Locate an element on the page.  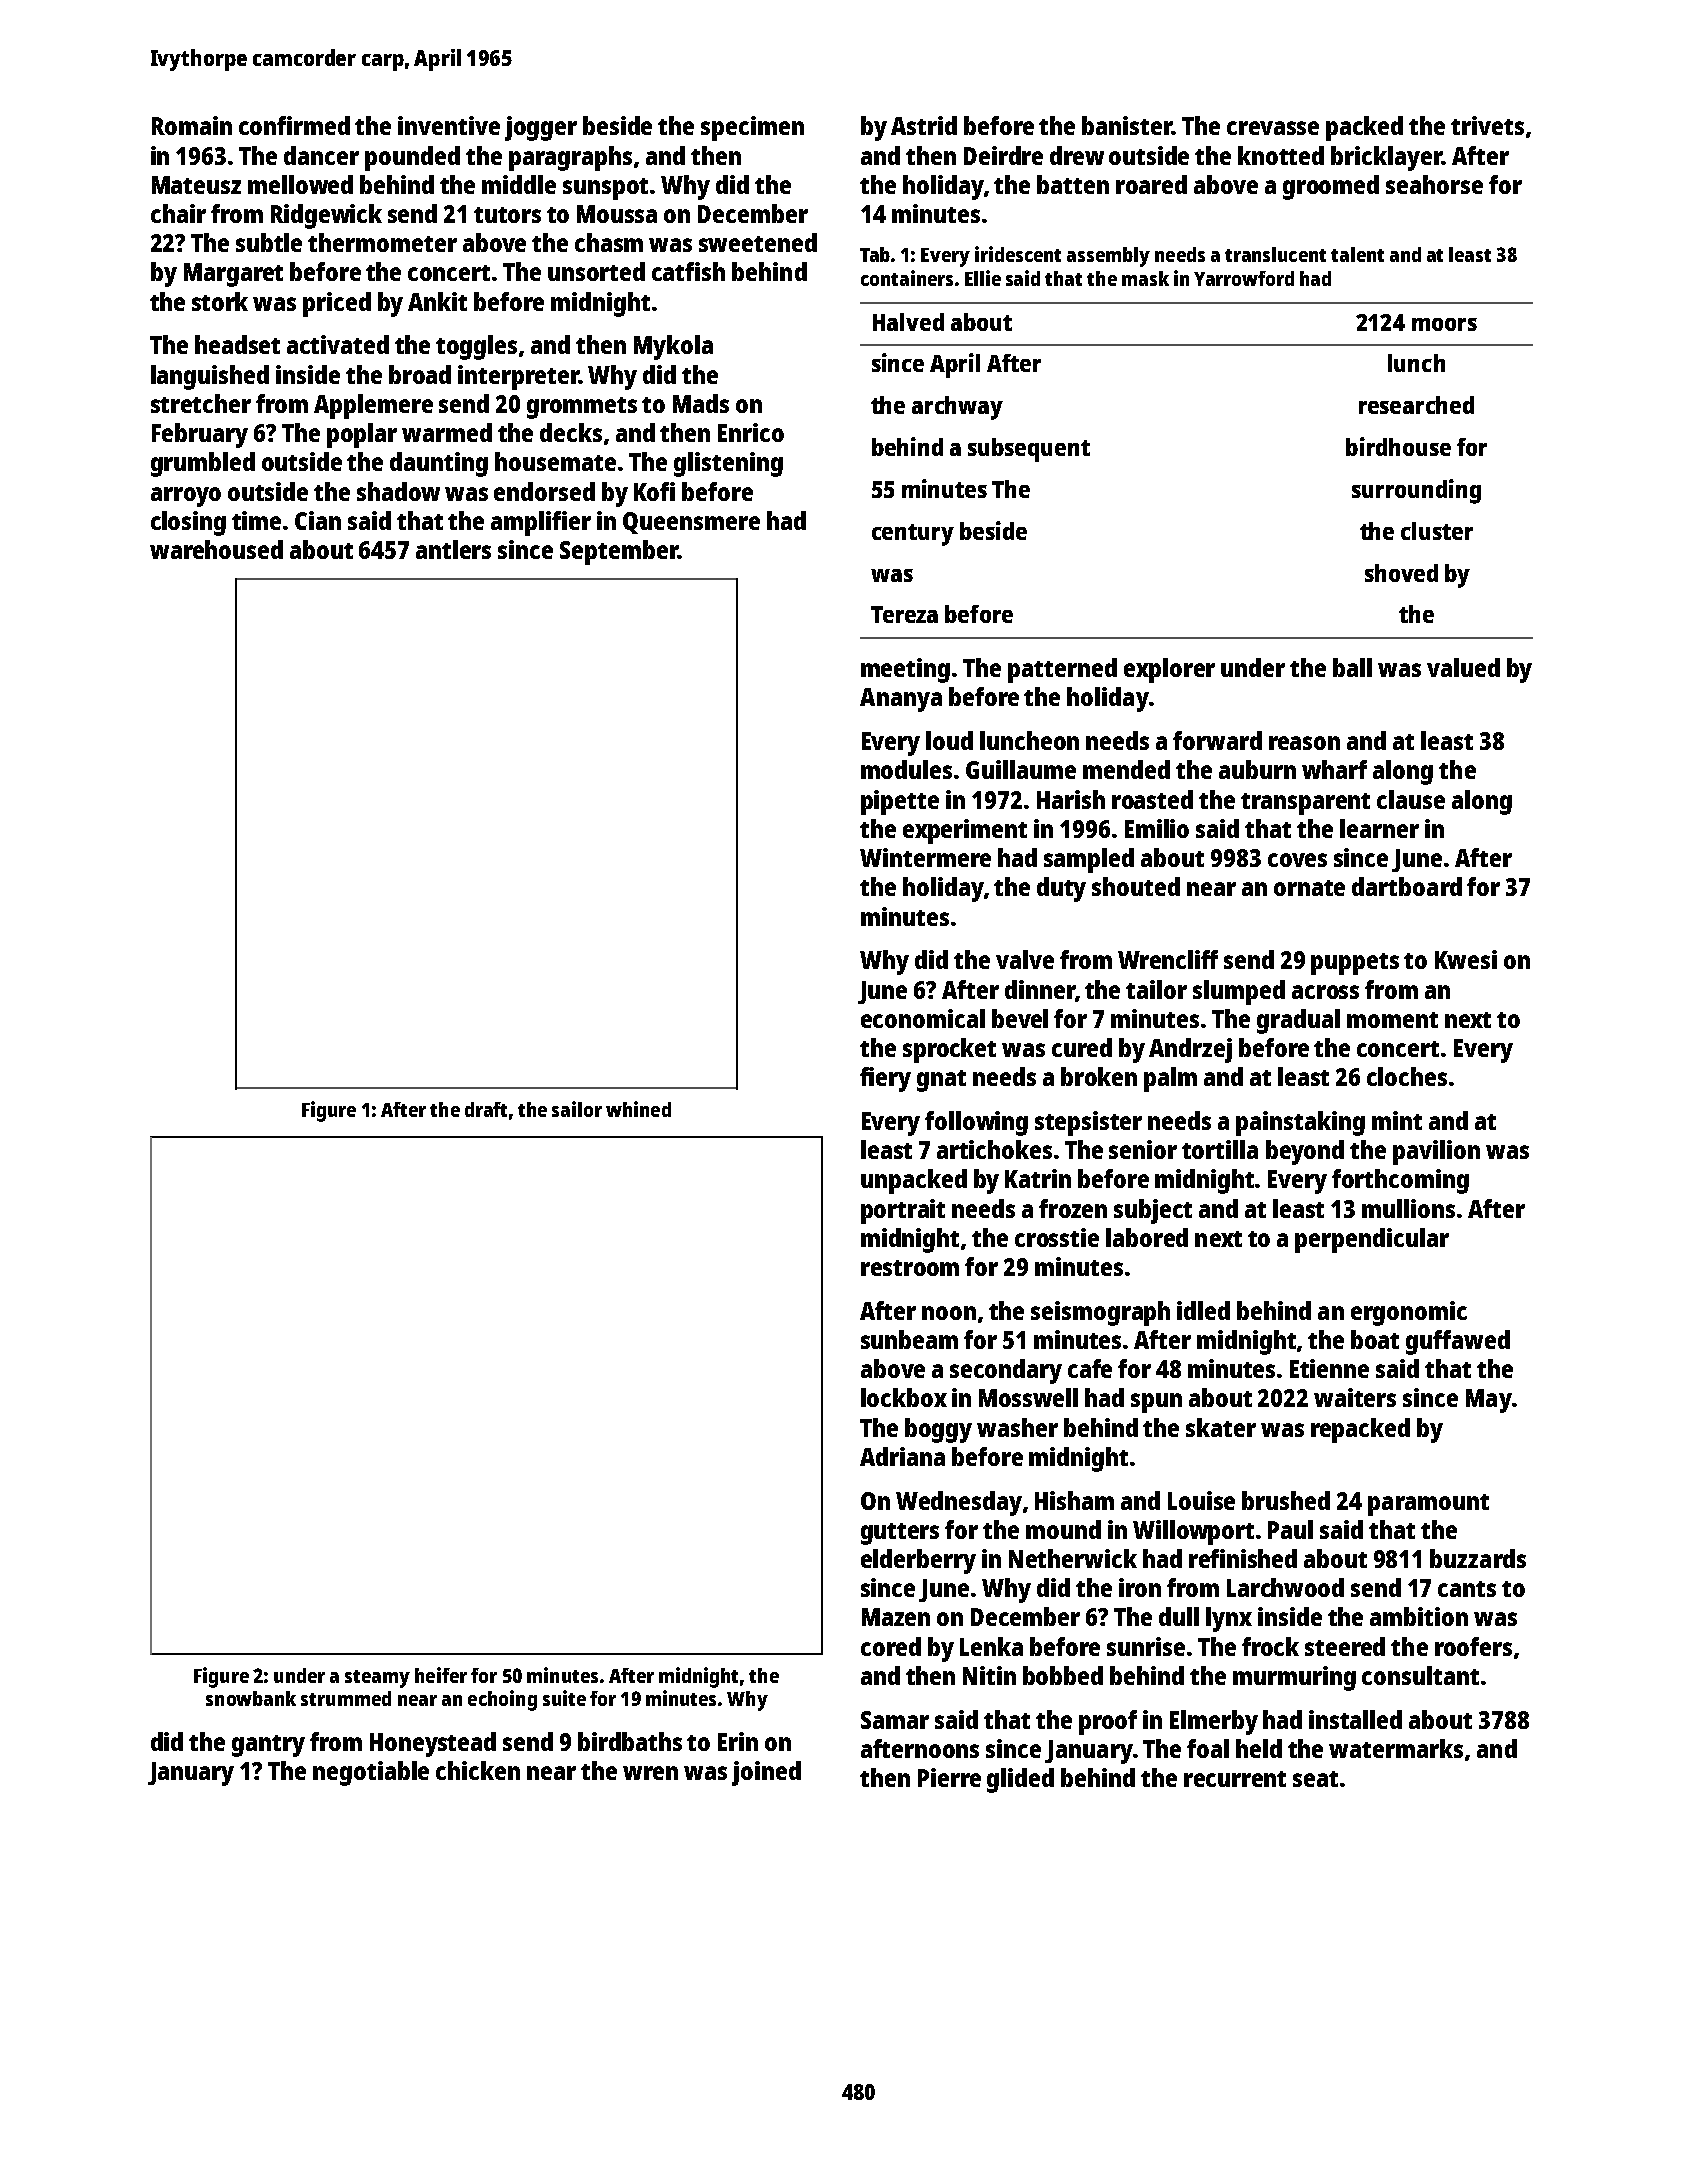
valve is located at coordinates (1025, 959).
